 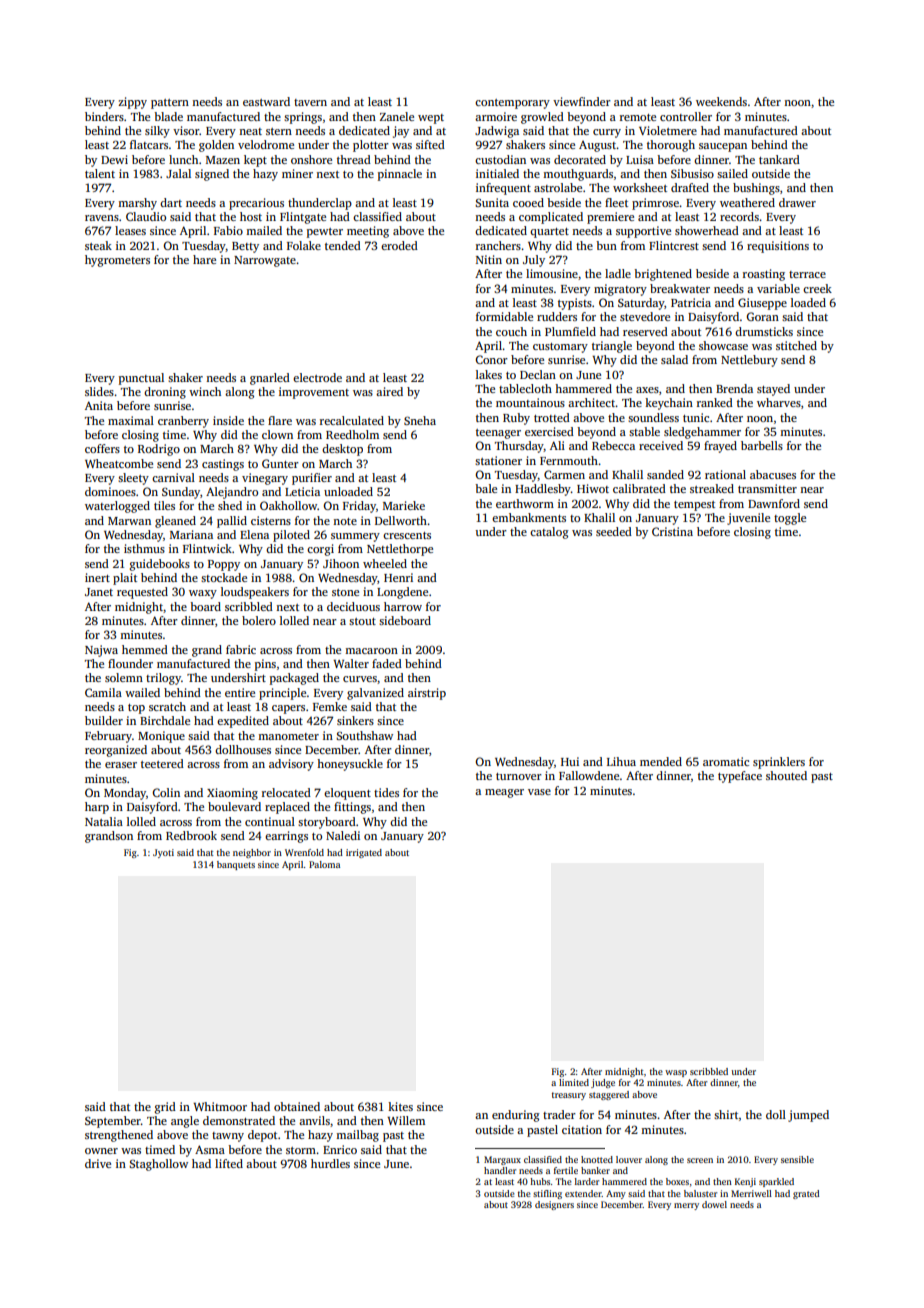 What do you see at coordinates (668, 130) in the screenshot?
I see `Violetmere` at bounding box center [668, 130].
